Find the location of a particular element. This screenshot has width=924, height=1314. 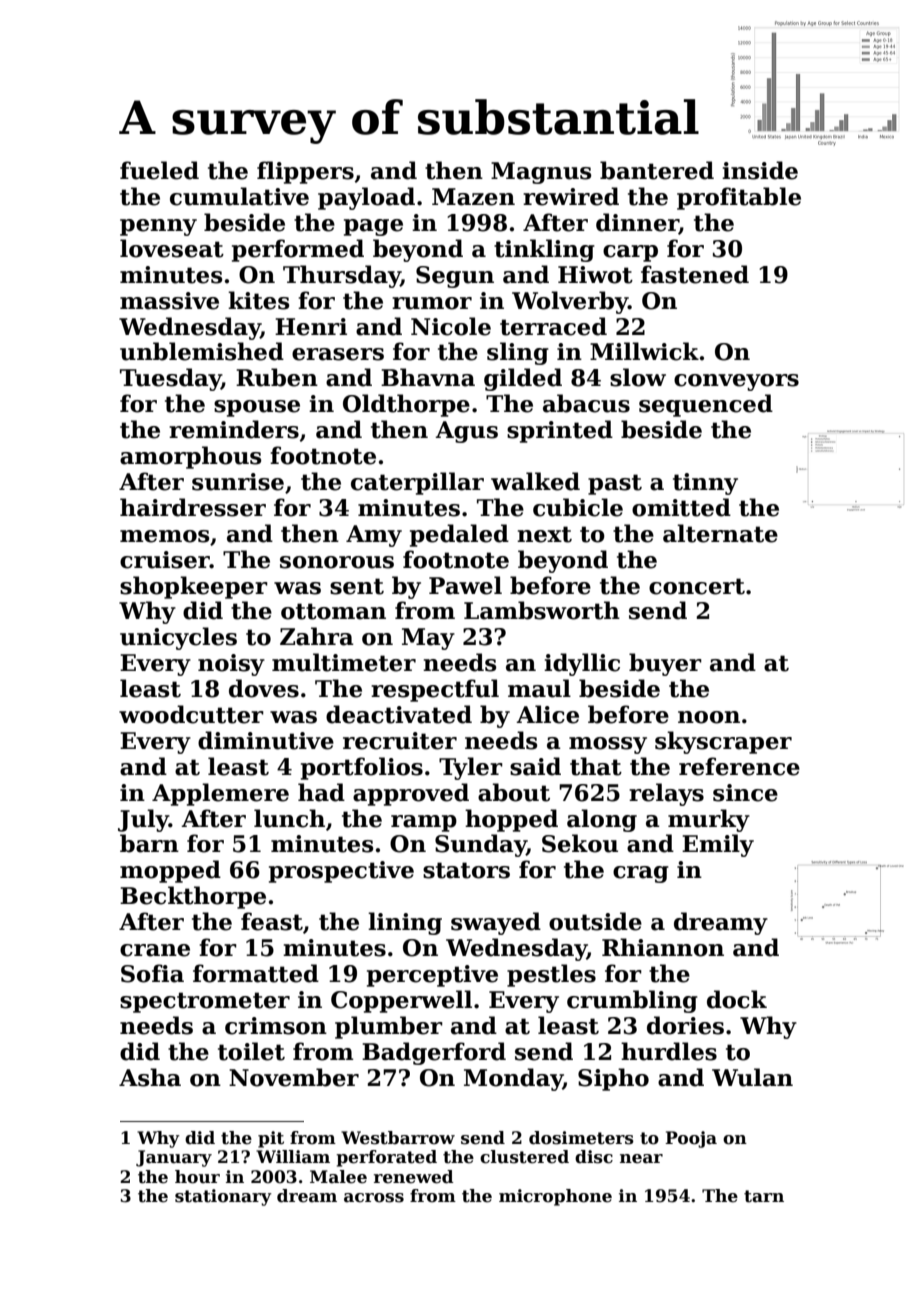

Asha is located at coordinates (150, 1077).
